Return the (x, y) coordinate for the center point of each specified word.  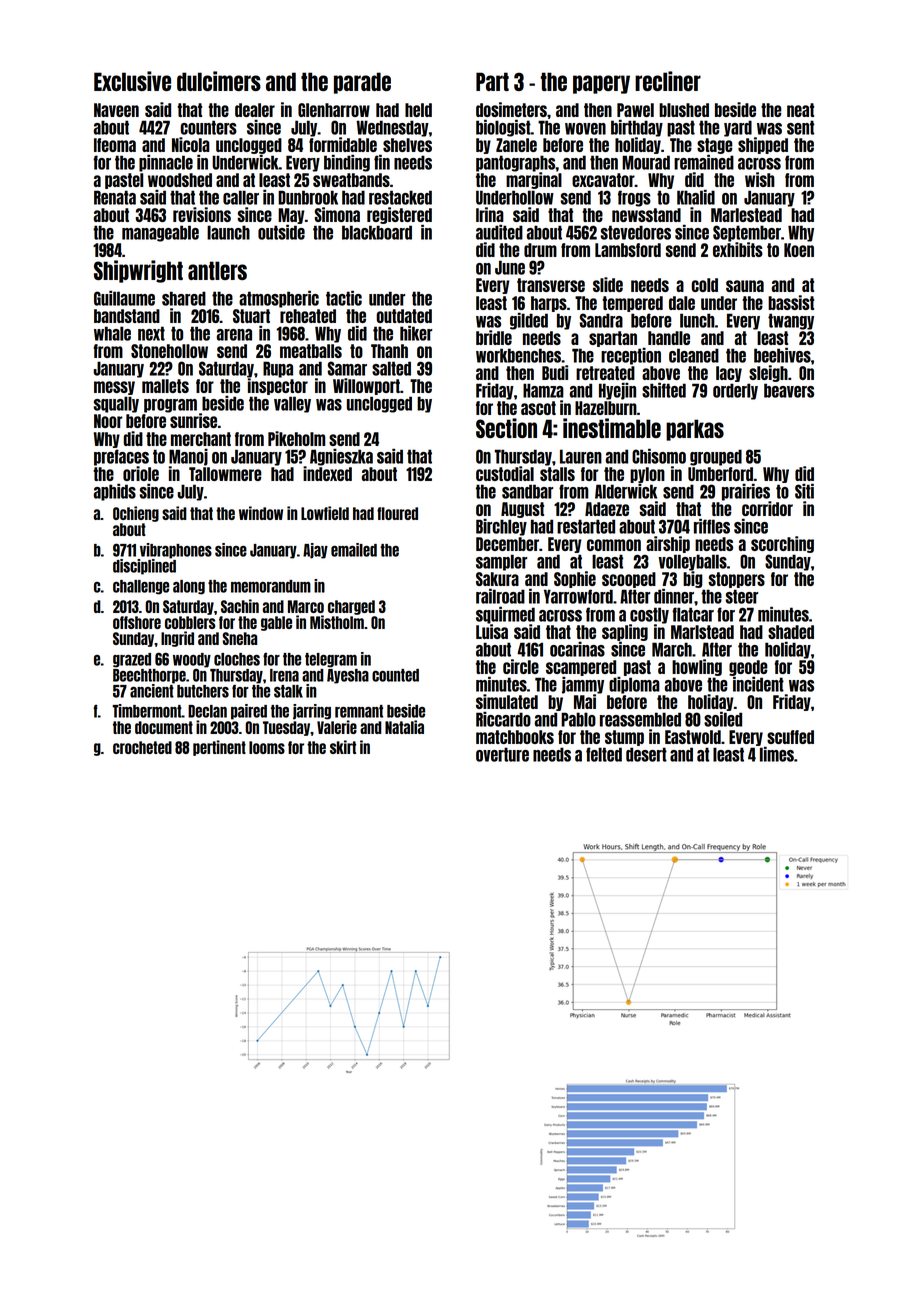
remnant (359, 711)
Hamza (543, 390)
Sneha (239, 638)
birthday (637, 128)
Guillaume (124, 298)
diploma (634, 685)
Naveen (116, 110)
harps (549, 304)
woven (585, 129)
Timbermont (147, 711)
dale (682, 303)
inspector (278, 386)
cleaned (694, 355)
